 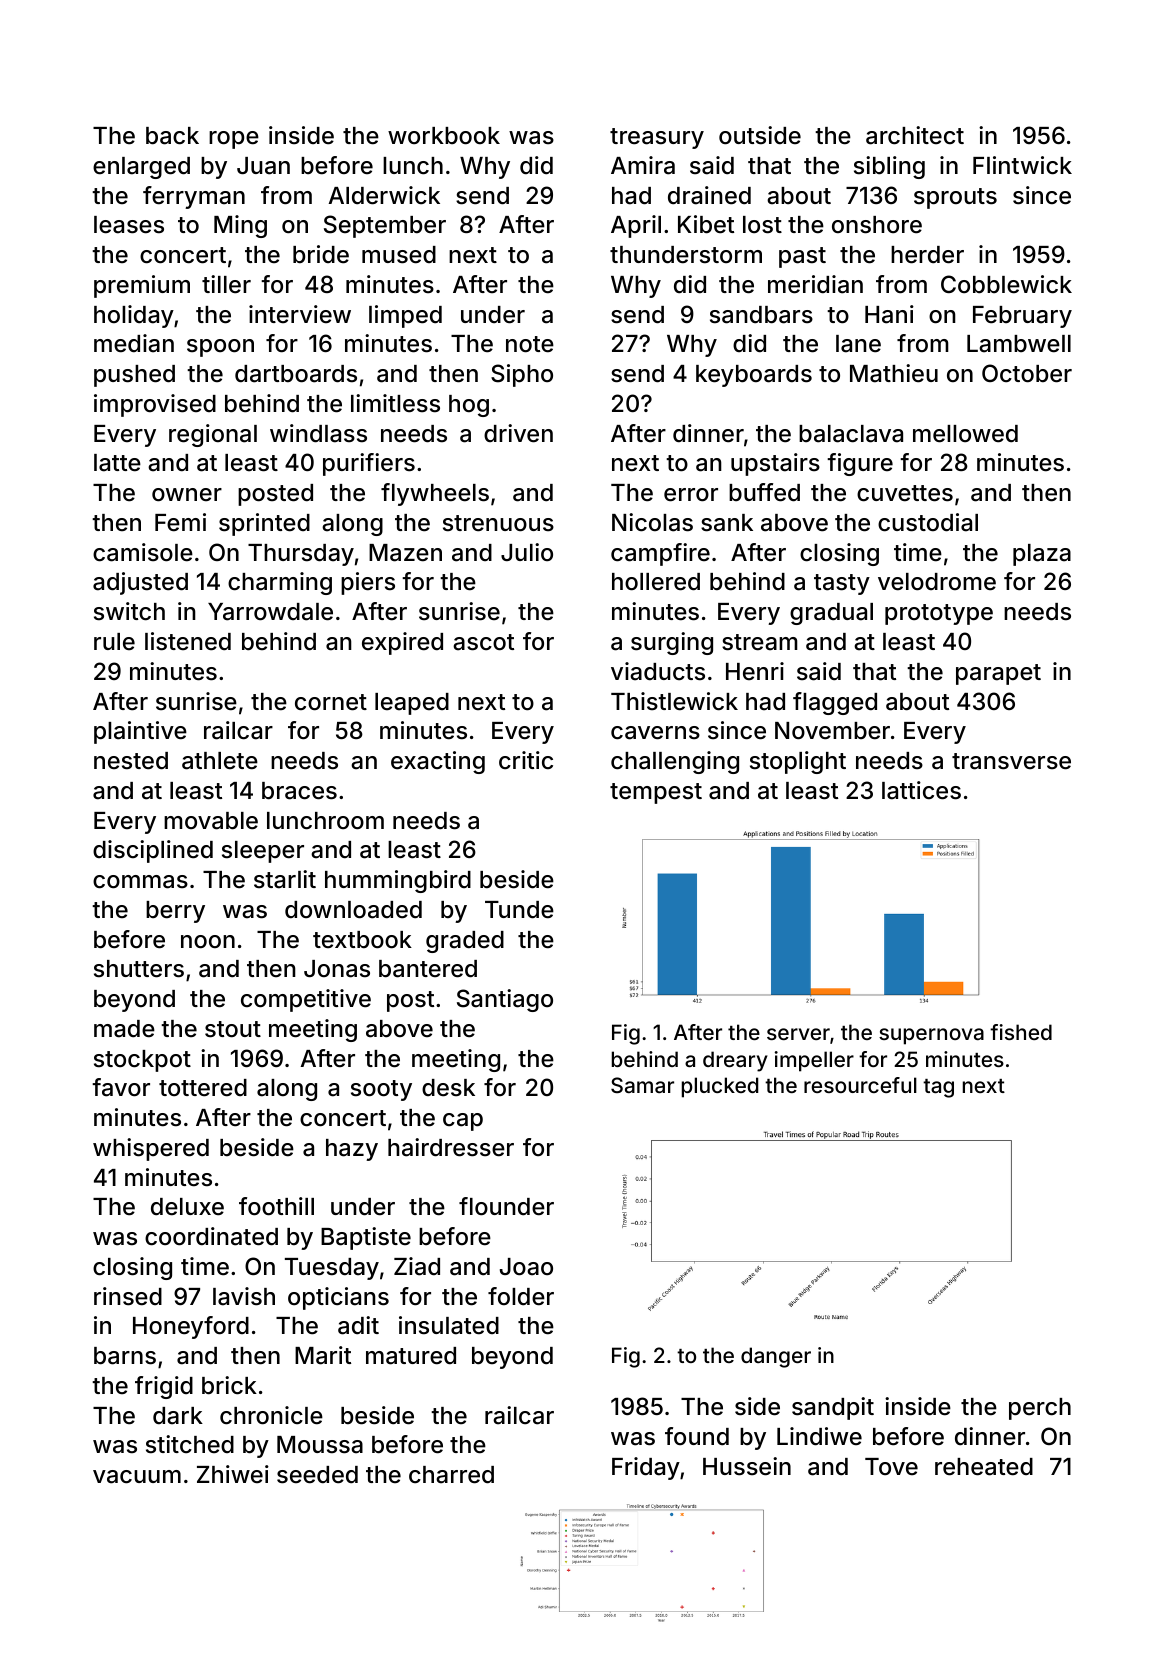 What do you see at coordinates (891, 1466) in the image?
I see `Tove` at bounding box center [891, 1466].
